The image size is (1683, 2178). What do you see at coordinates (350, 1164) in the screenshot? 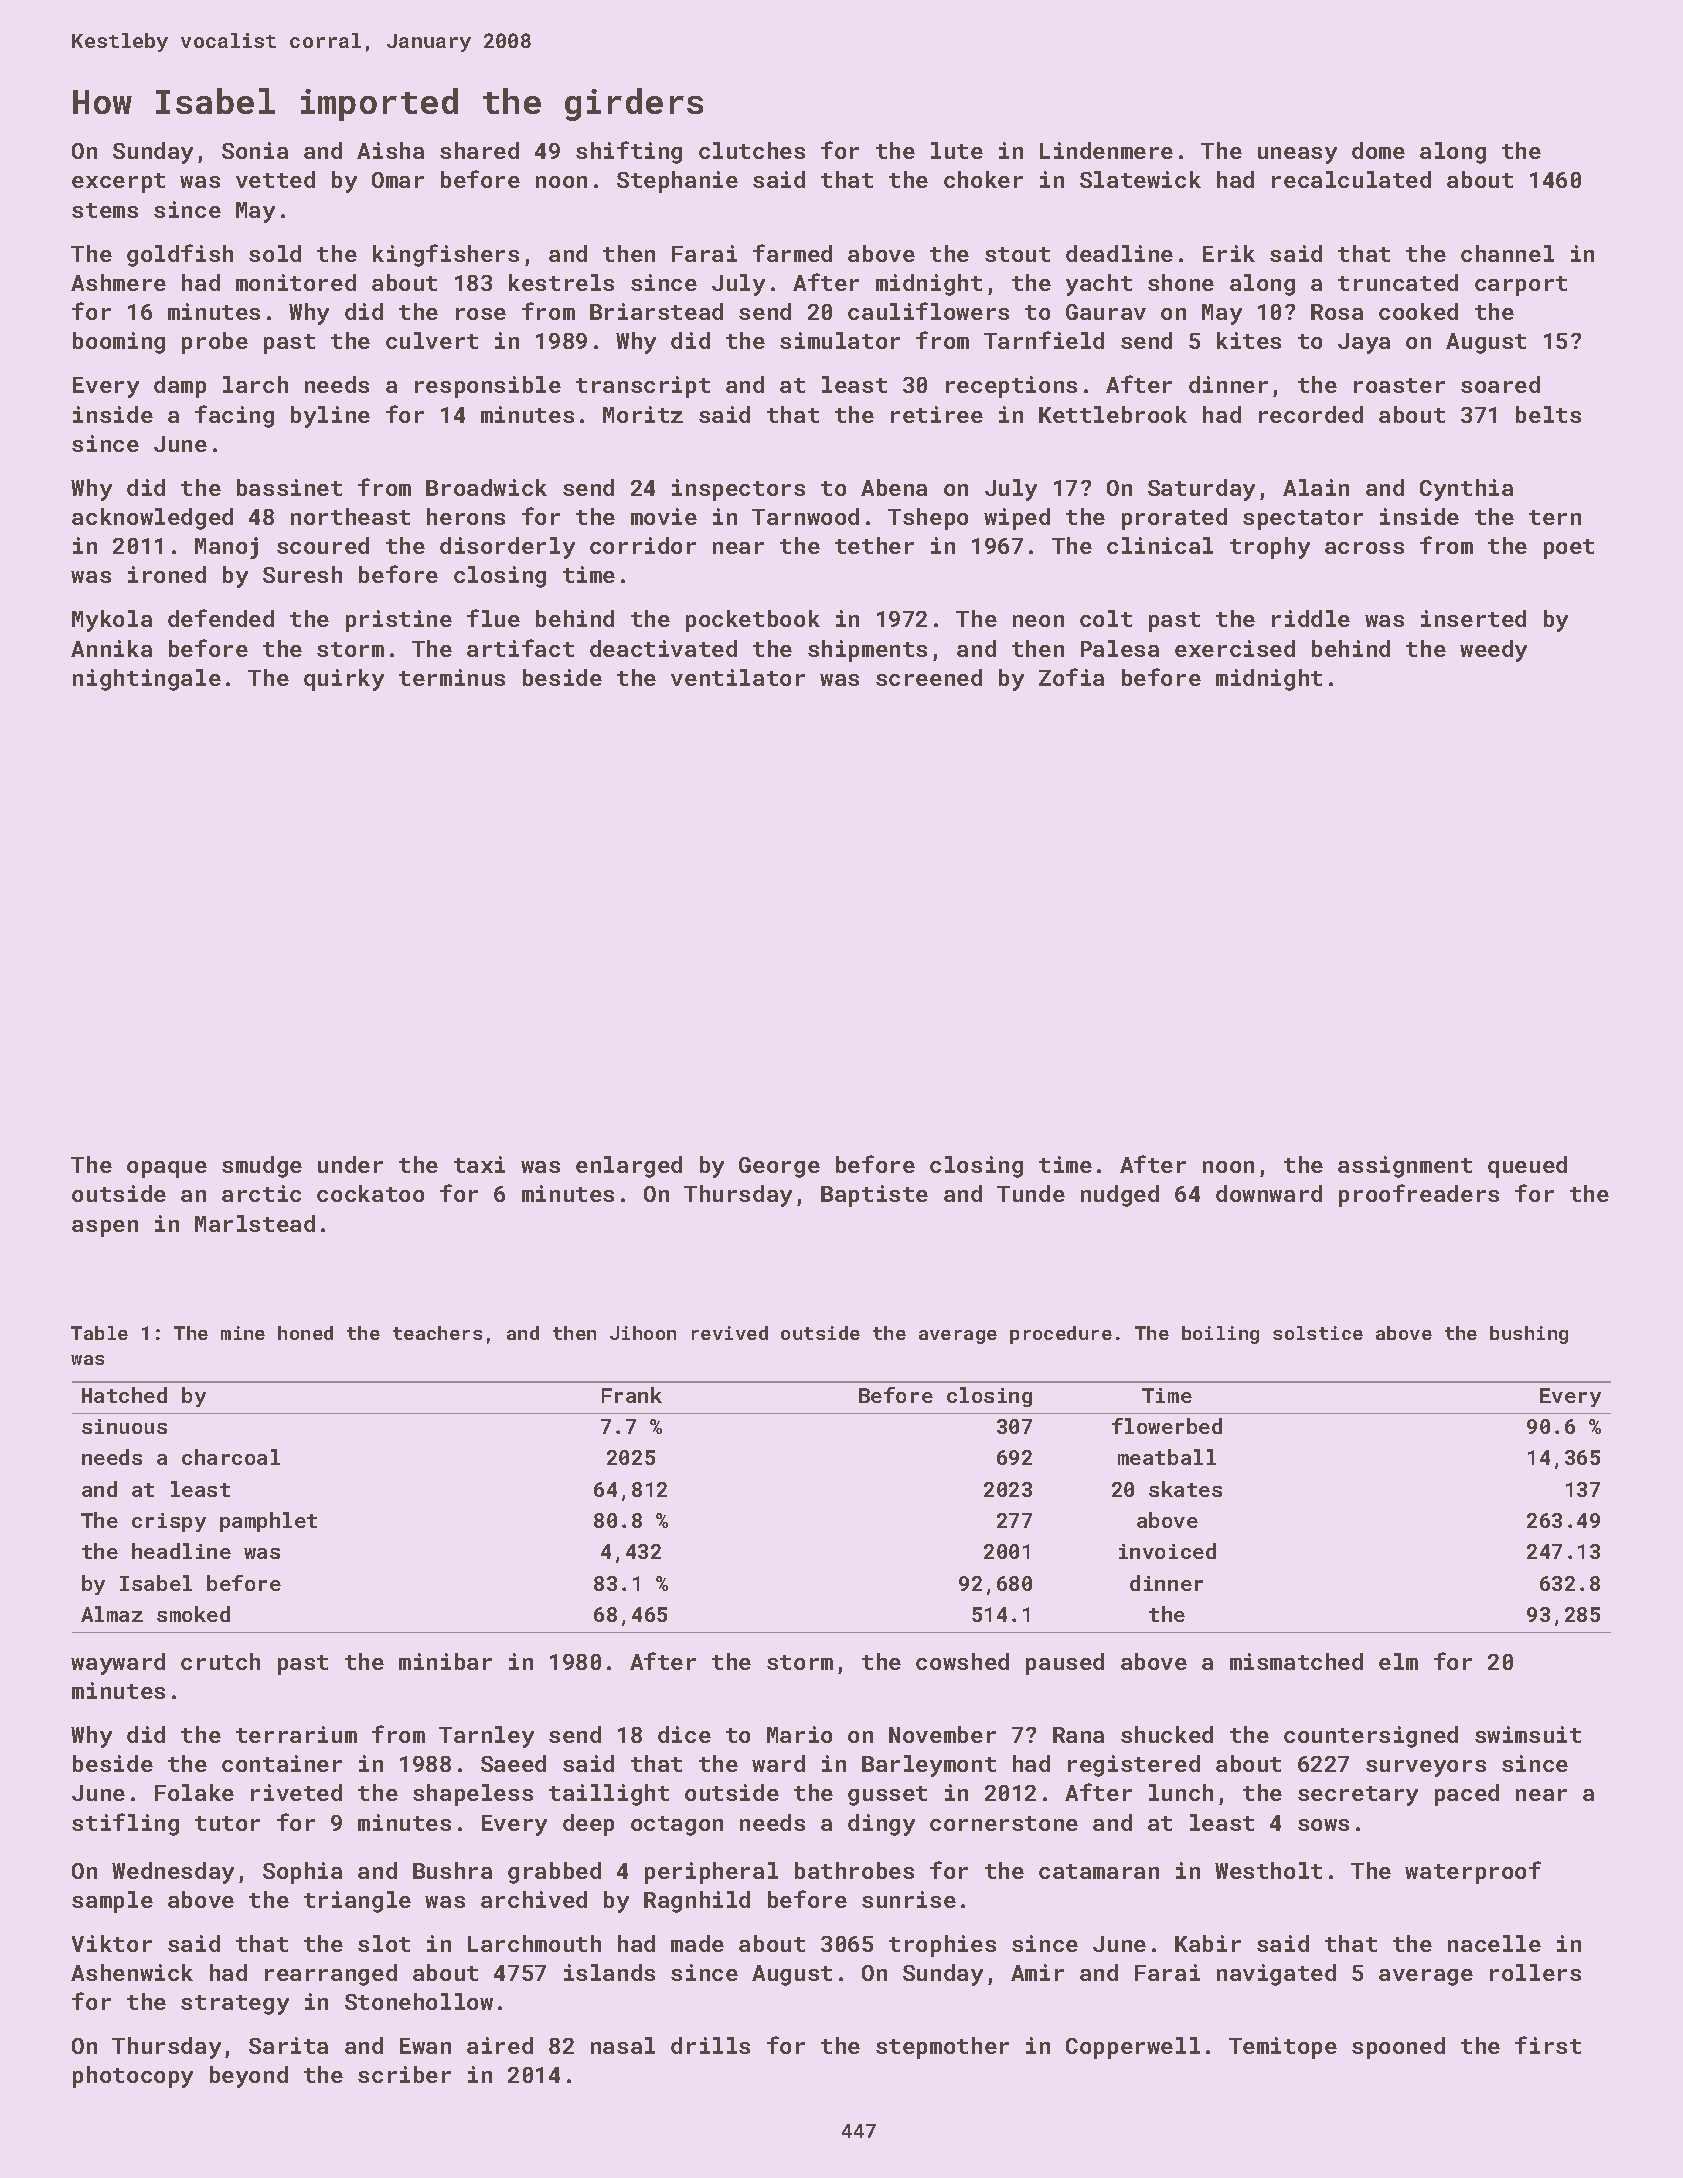
I see `under` at bounding box center [350, 1164].
